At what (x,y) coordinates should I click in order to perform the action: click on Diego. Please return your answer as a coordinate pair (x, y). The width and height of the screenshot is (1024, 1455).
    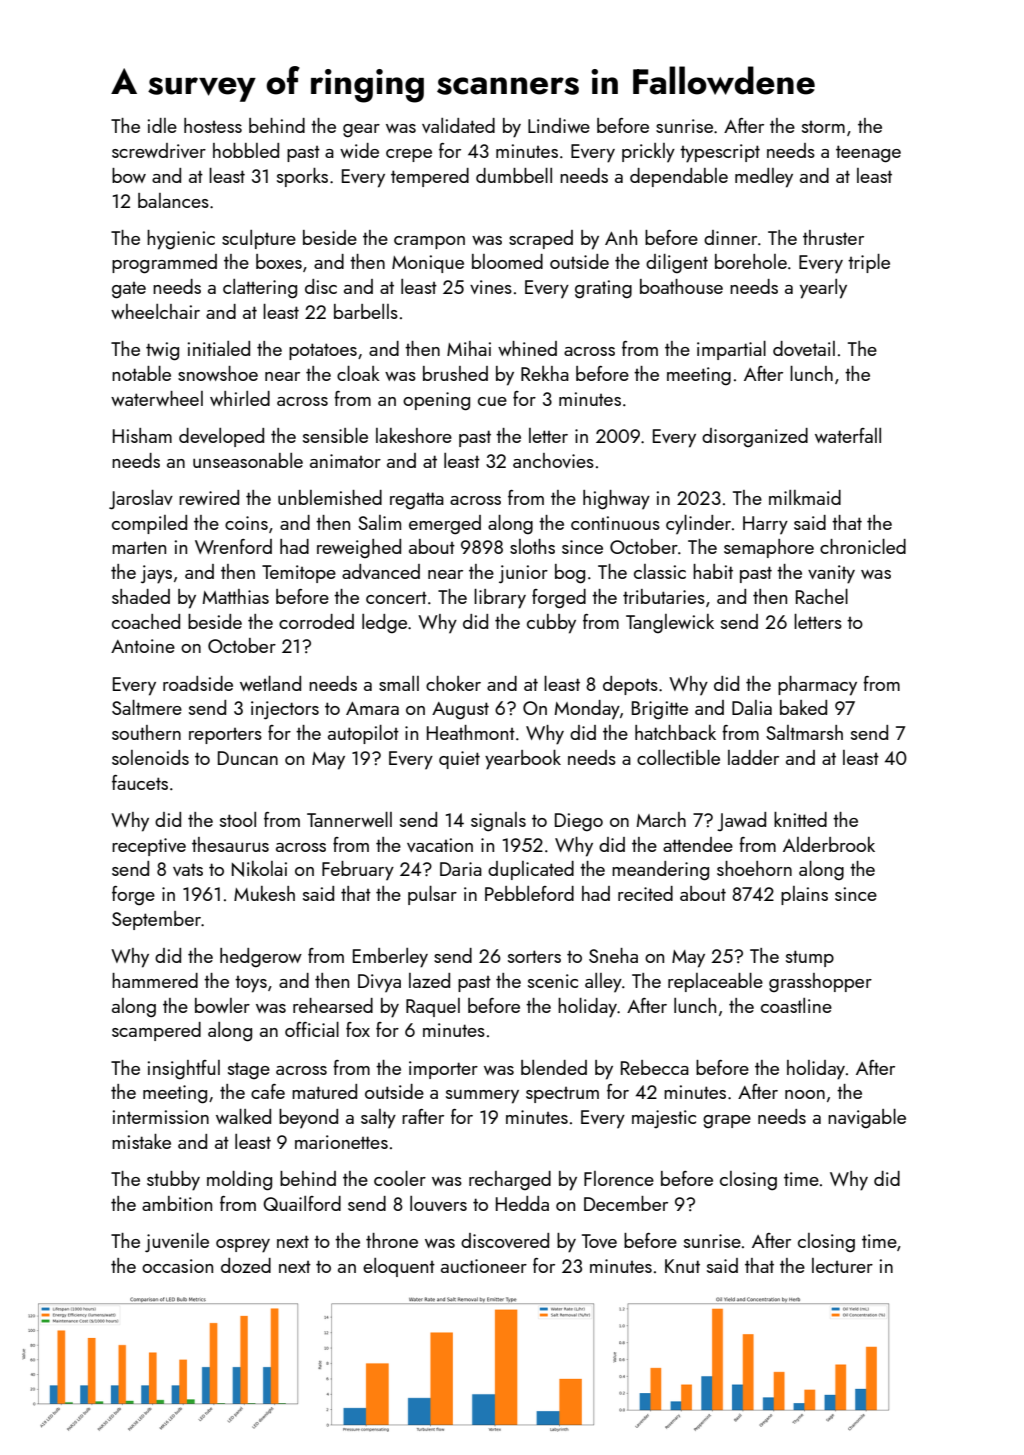
    Looking at the image, I should click on (579, 822).
